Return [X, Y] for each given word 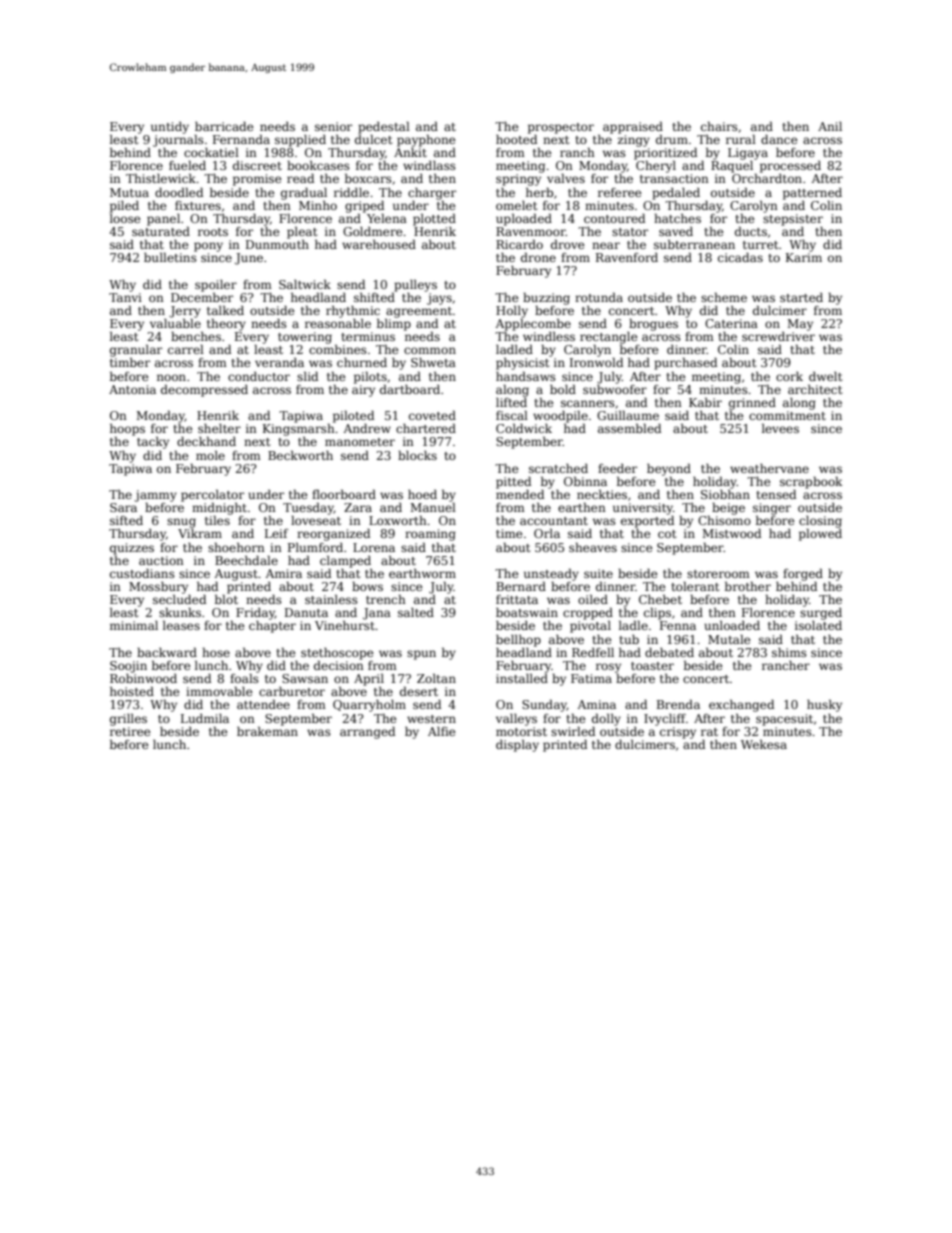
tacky [153, 442]
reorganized [333, 534]
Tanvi [125, 297]
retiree [130, 731]
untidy [170, 128]
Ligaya [748, 154]
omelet [516, 205]
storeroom [718, 574]
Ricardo [519, 244]
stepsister [793, 220]
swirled [573, 731]
